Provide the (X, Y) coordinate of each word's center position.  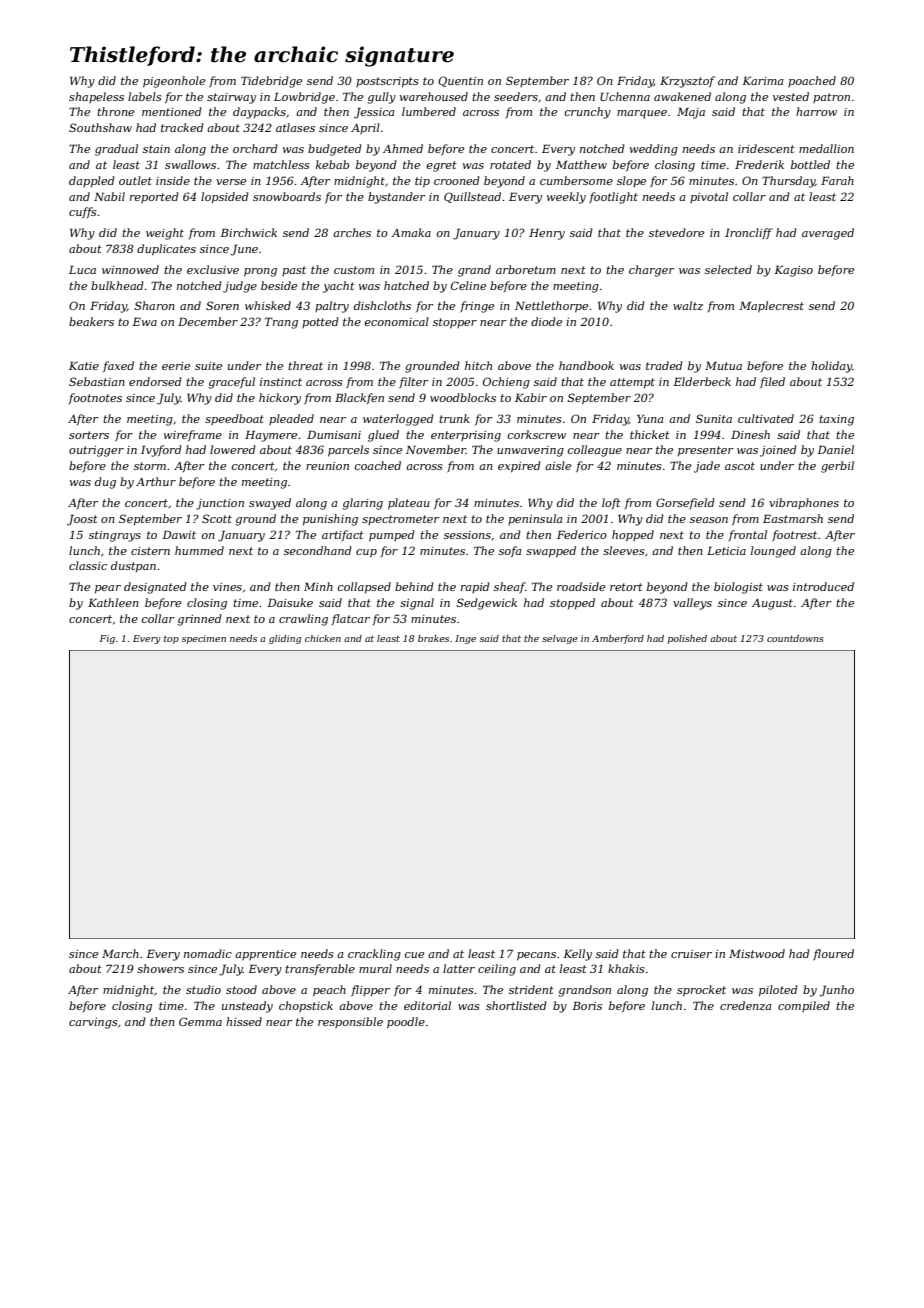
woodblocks (463, 397)
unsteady (247, 1007)
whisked (268, 305)
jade (707, 467)
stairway (231, 98)
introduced (823, 586)
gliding (285, 639)
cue (414, 955)
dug (105, 483)
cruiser (691, 954)
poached (812, 81)
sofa (510, 551)
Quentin (460, 81)
